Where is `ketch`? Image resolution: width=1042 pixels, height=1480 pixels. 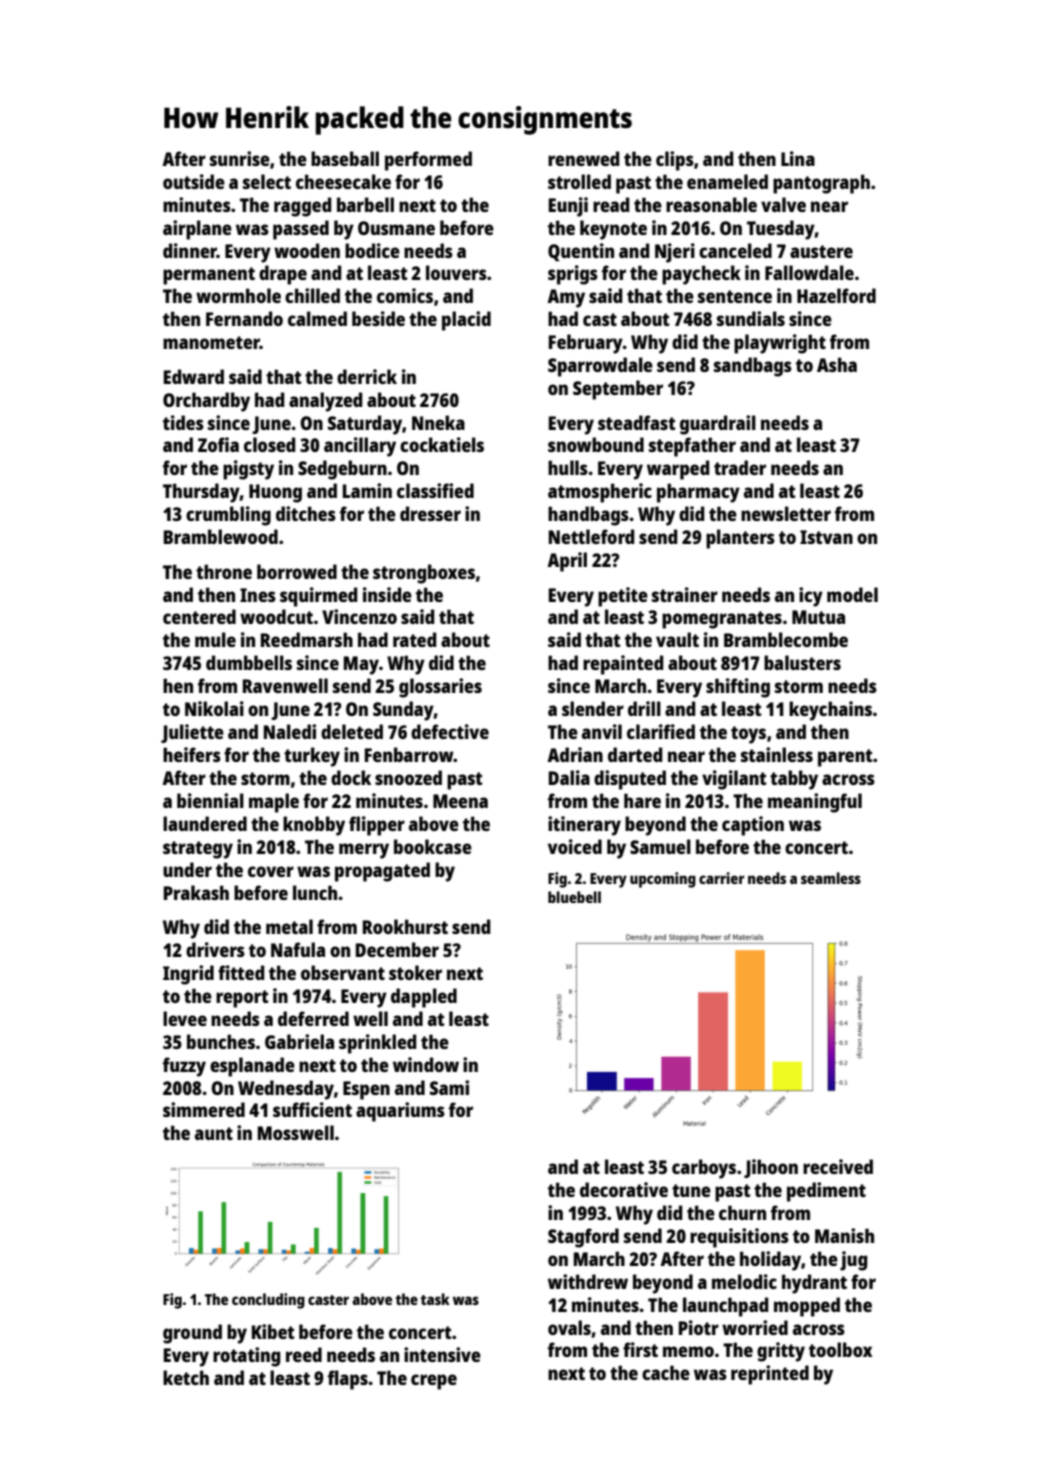 ketch is located at coordinates (186, 1377).
